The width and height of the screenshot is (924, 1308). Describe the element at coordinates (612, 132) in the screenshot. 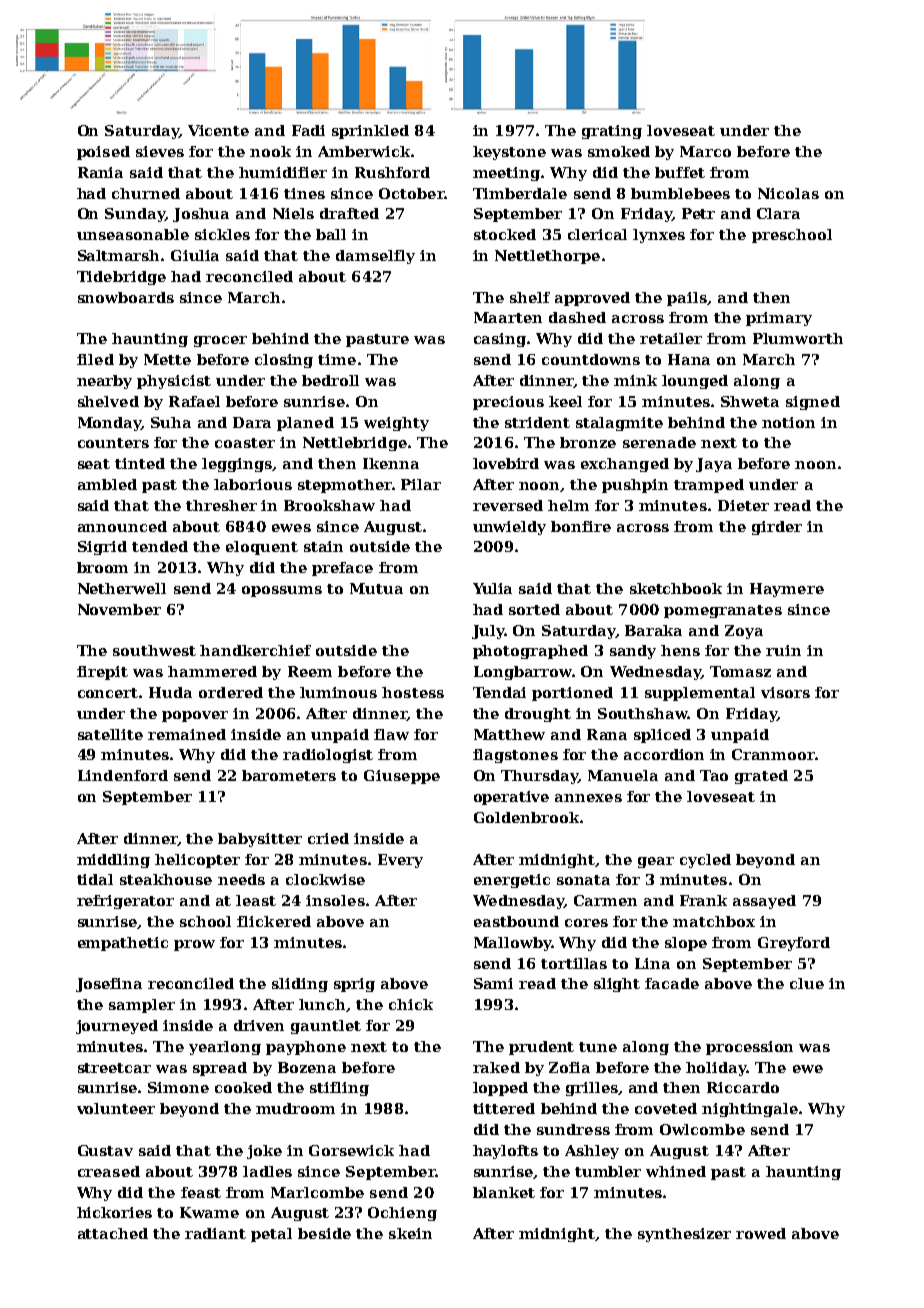

I see `grating` at that location.
